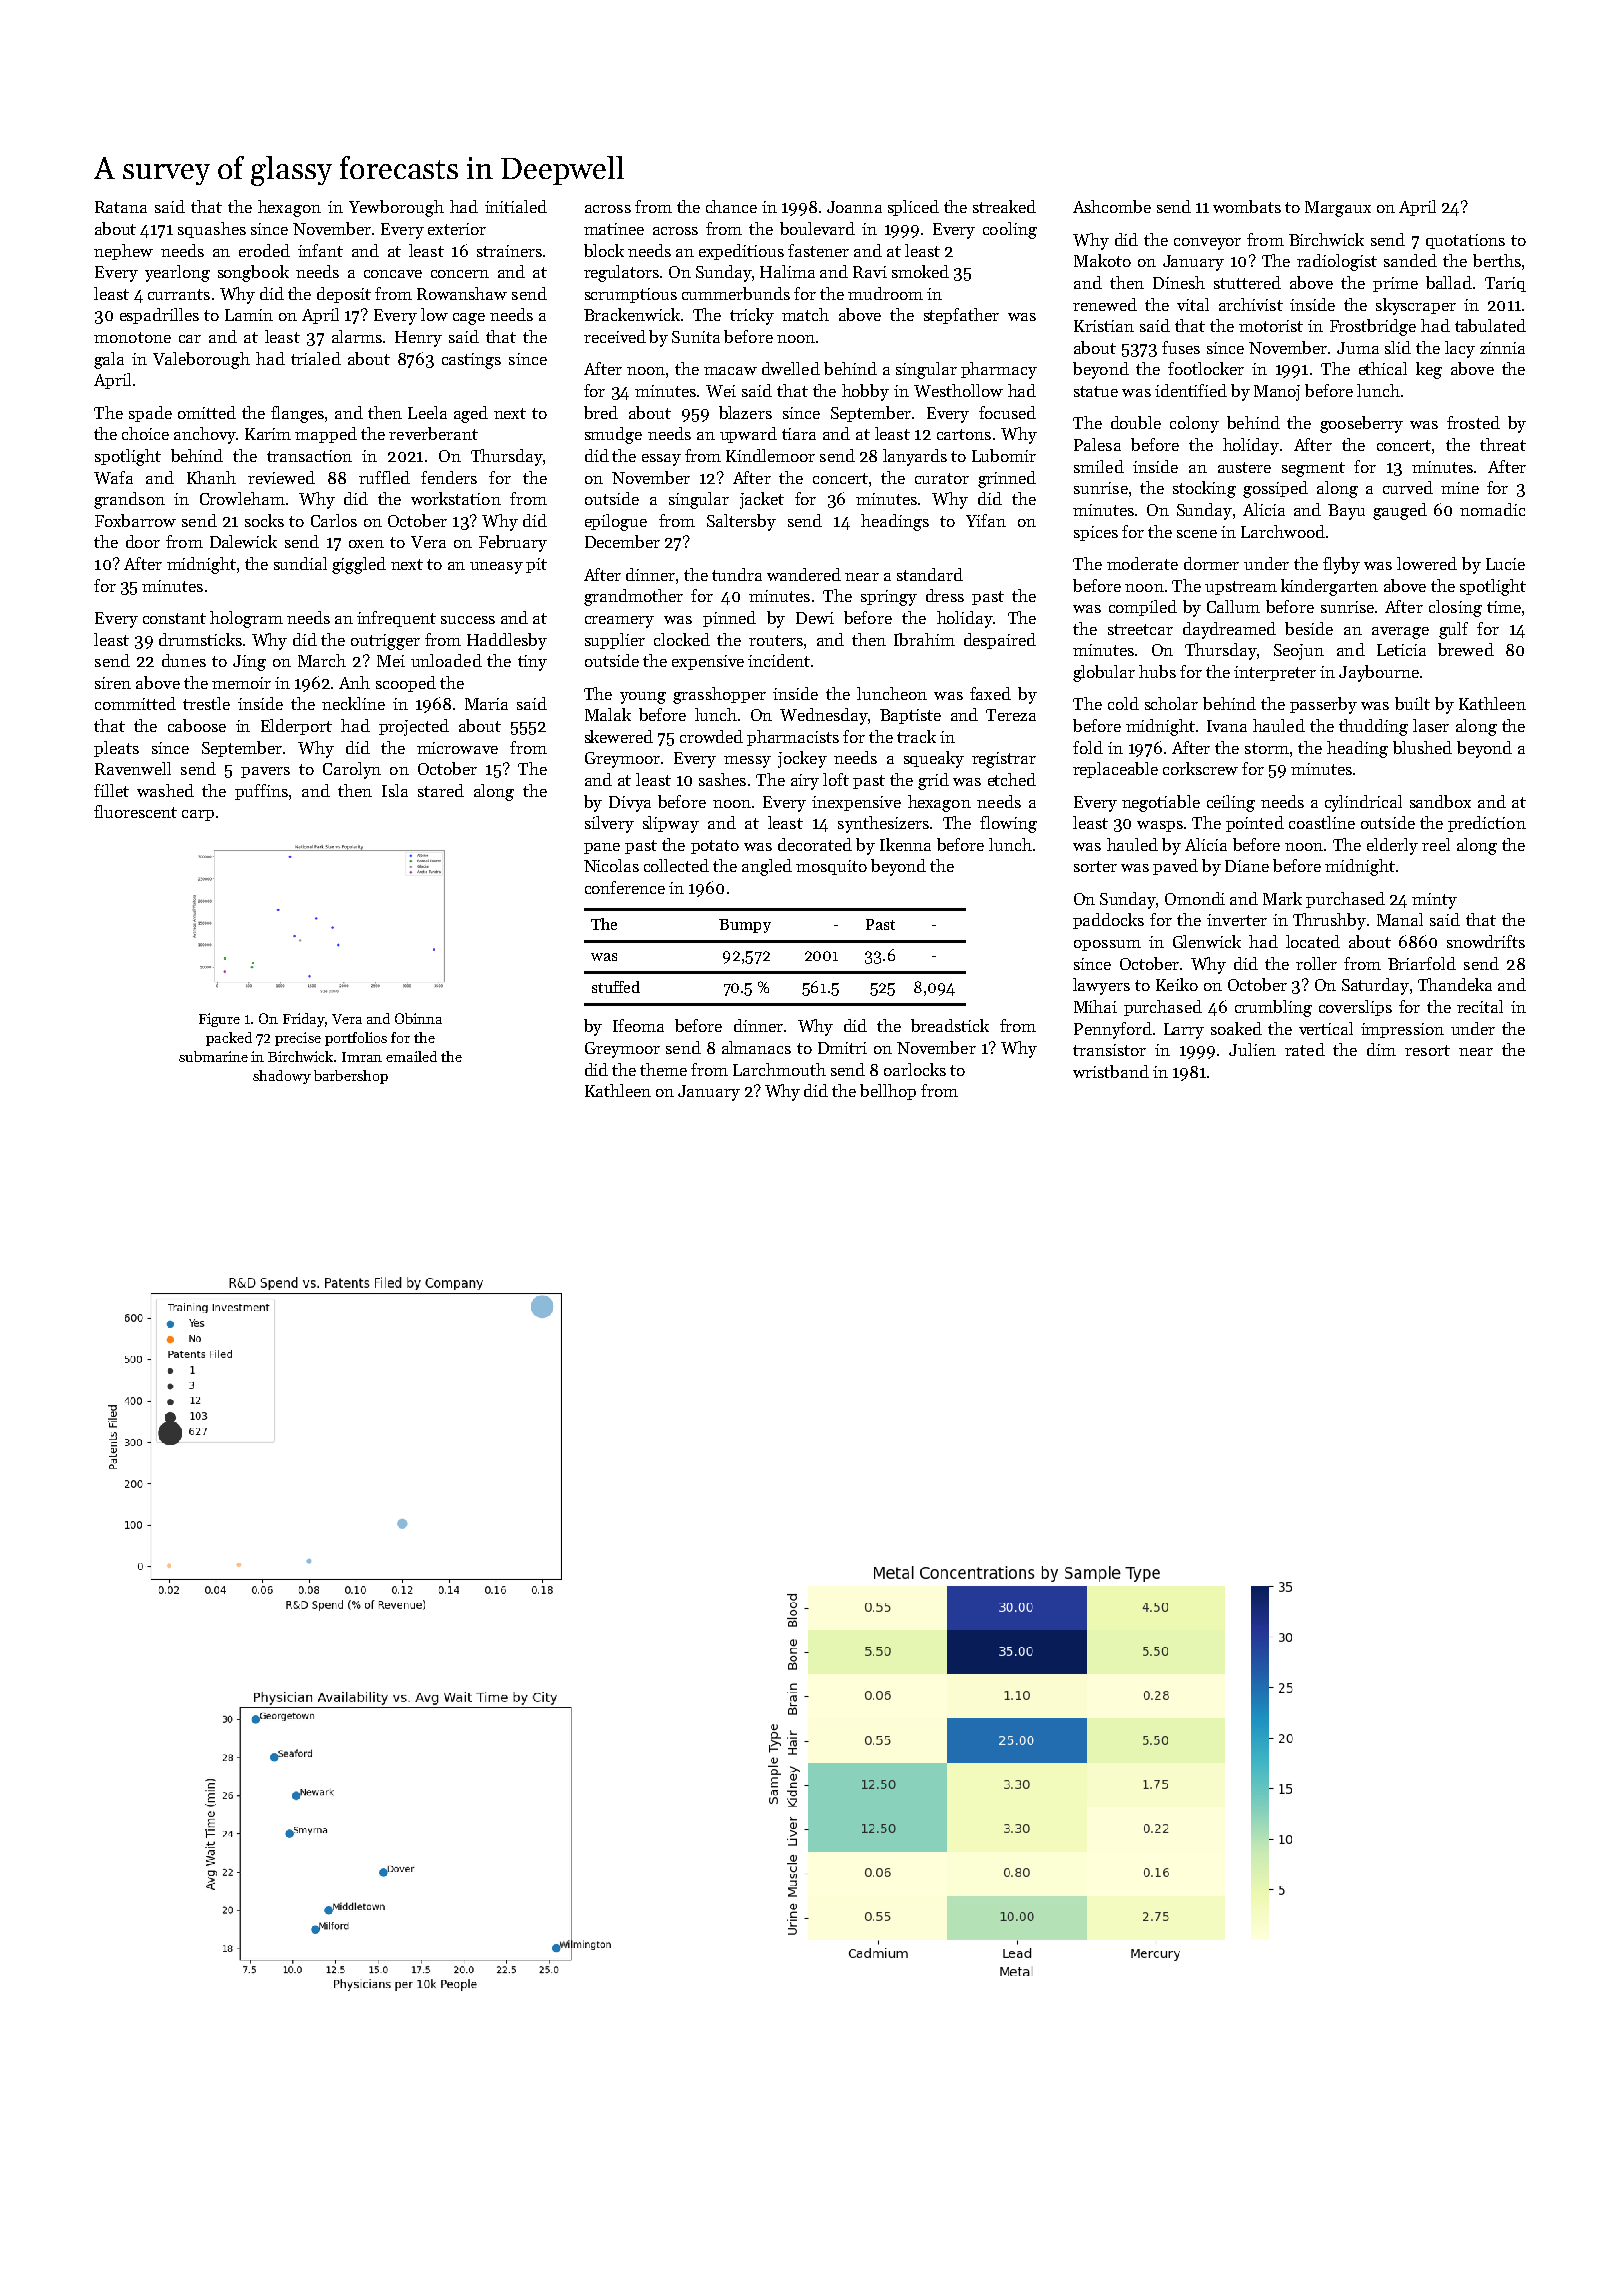 The image size is (1620, 2292). I want to click on submarine, so click(213, 1056).
